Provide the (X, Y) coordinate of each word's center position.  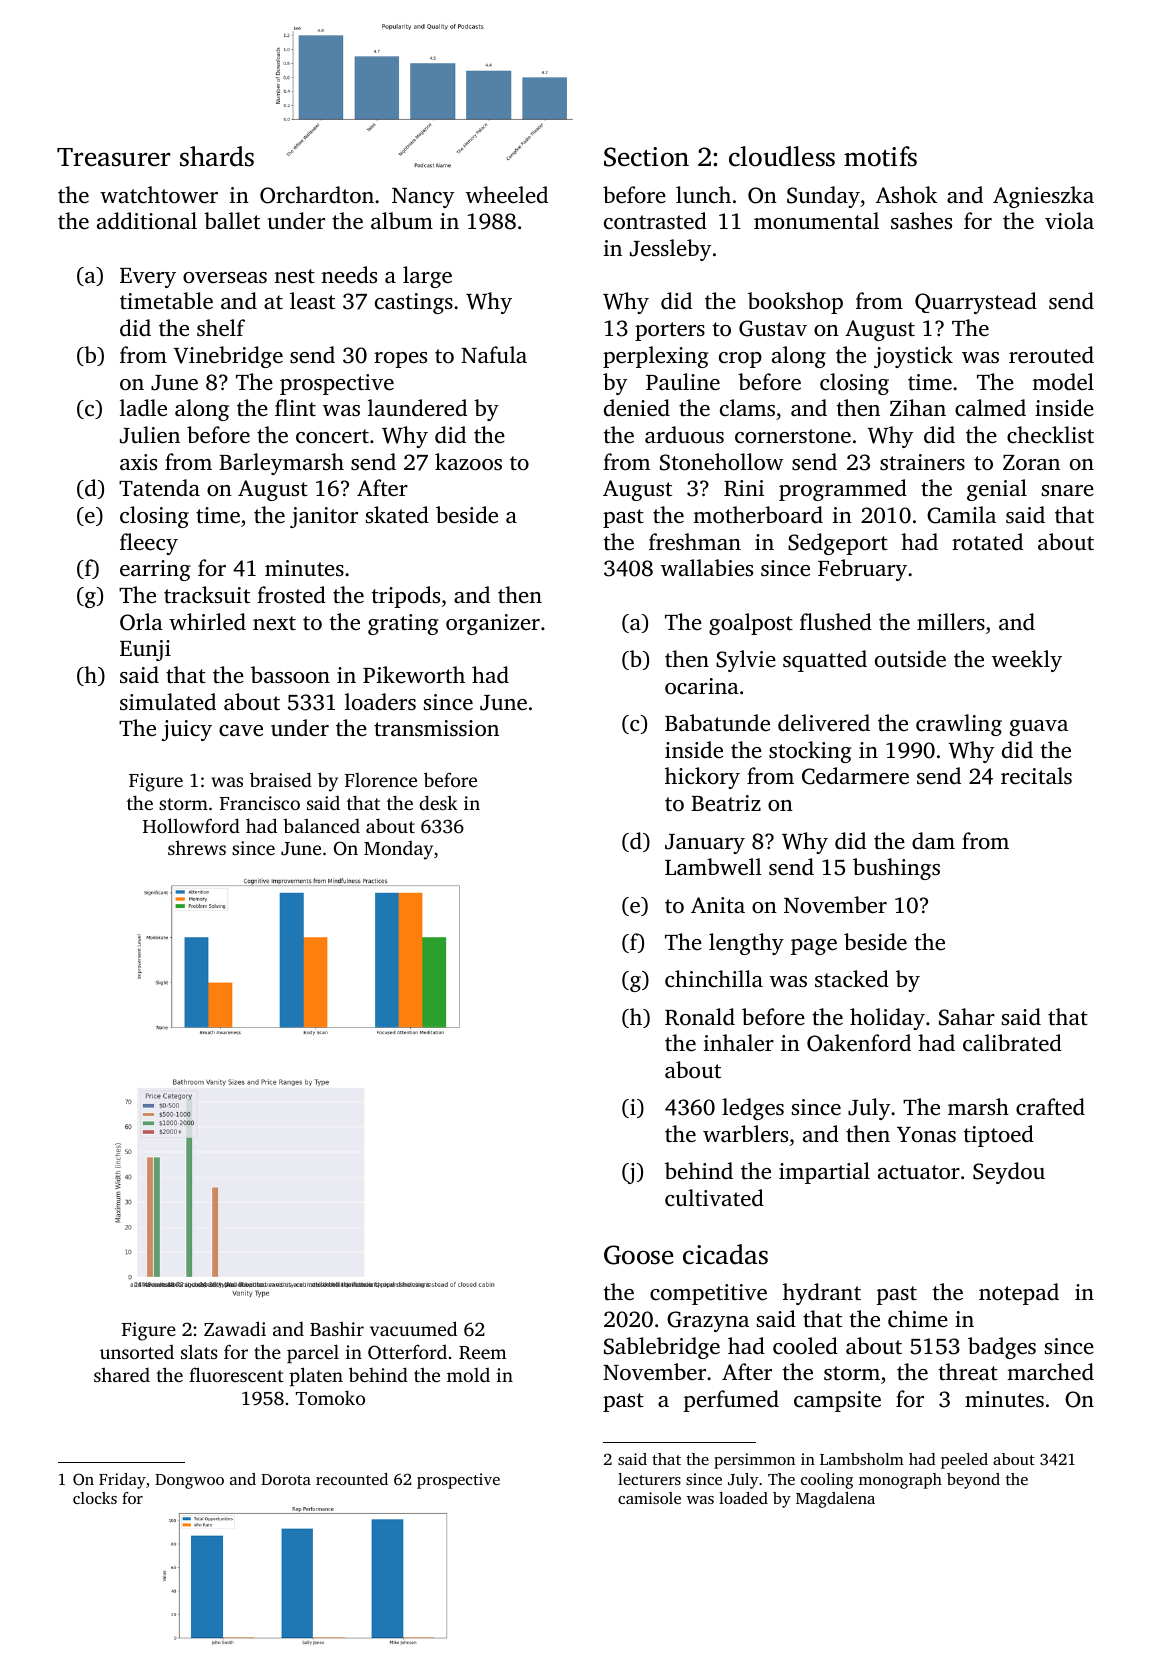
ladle (143, 408)
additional (147, 221)
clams (747, 407)
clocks (95, 1498)
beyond (973, 1481)
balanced (321, 825)
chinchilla (714, 979)
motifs (880, 156)
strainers (922, 462)
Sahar (967, 1017)
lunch (703, 194)
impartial (824, 1173)
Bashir (337, 1328)
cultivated (714, 1198)
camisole (649, 1498)
